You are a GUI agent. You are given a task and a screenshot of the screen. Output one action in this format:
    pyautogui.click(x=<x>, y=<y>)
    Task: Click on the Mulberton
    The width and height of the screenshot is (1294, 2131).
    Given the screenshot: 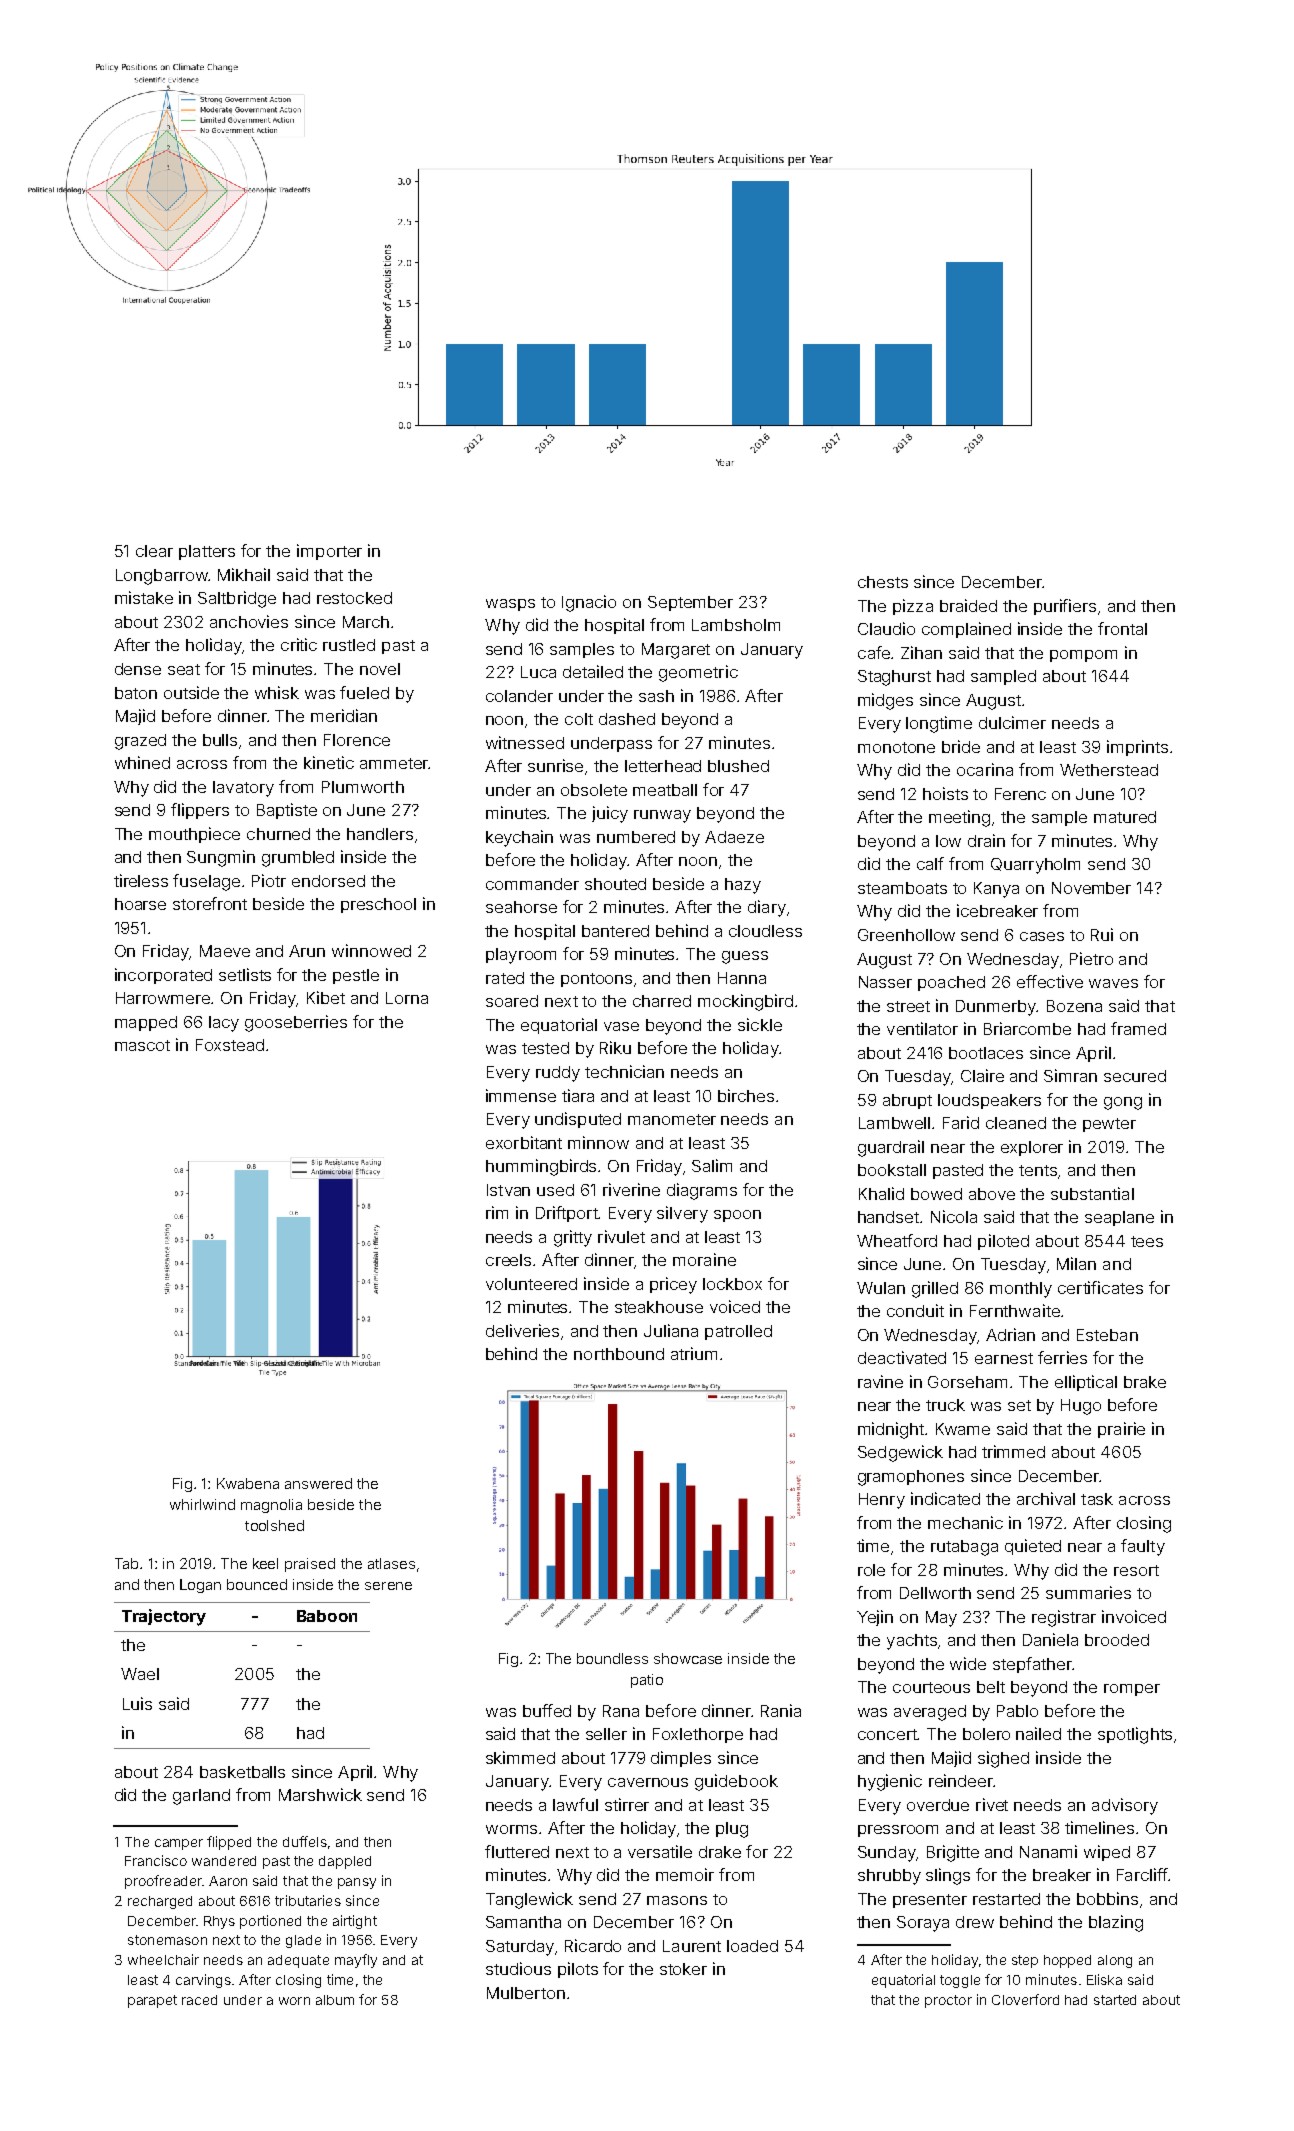 What is the action you would take?
    pyautogui.click(x=526, y=1993)
